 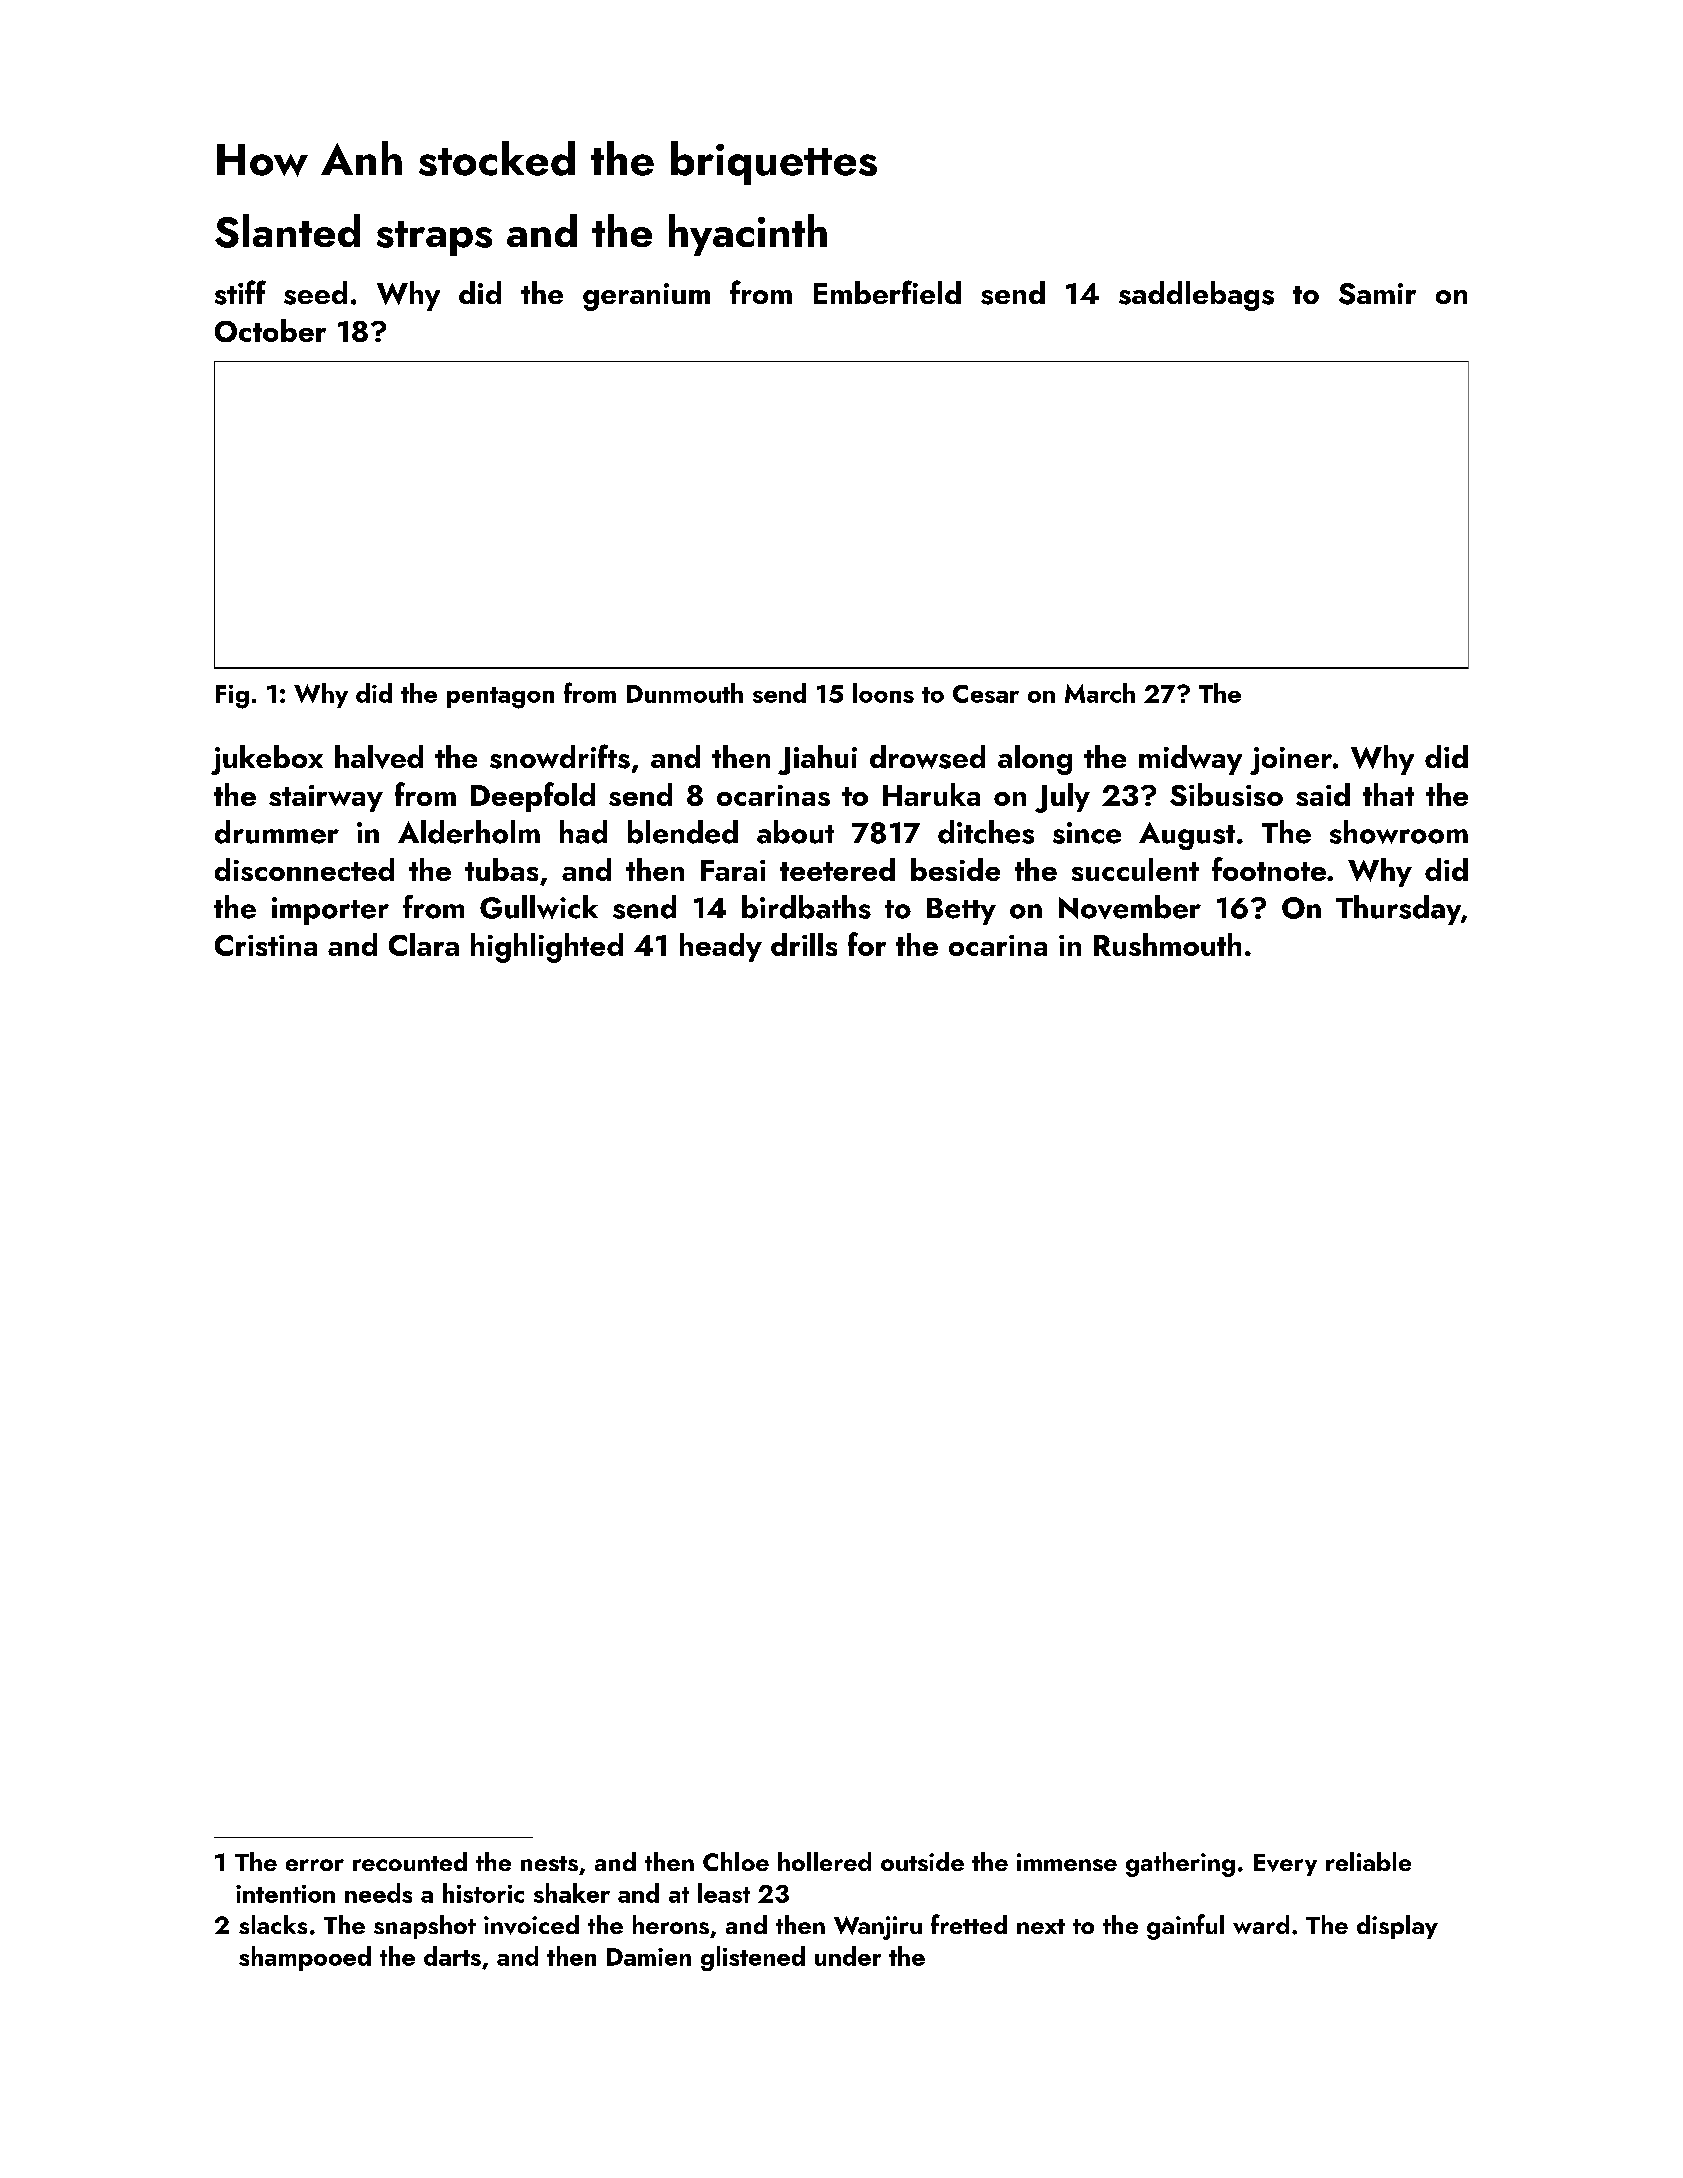 What do you see at coordinates (804, 944) in the document?
I see `drills` at bounding box center [804, 944].
